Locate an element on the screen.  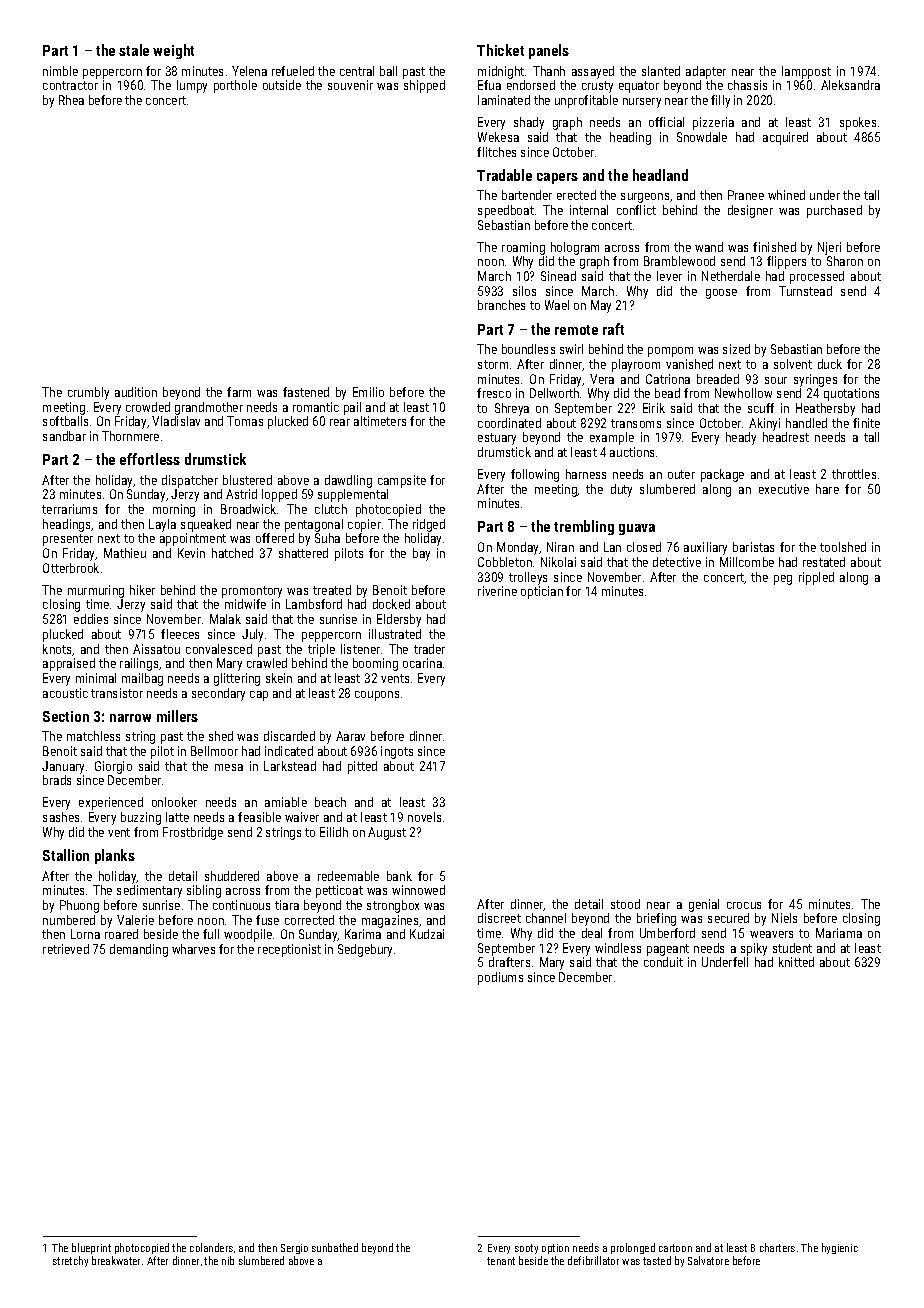
sunbathed is located at coordinates (335, 1247).
